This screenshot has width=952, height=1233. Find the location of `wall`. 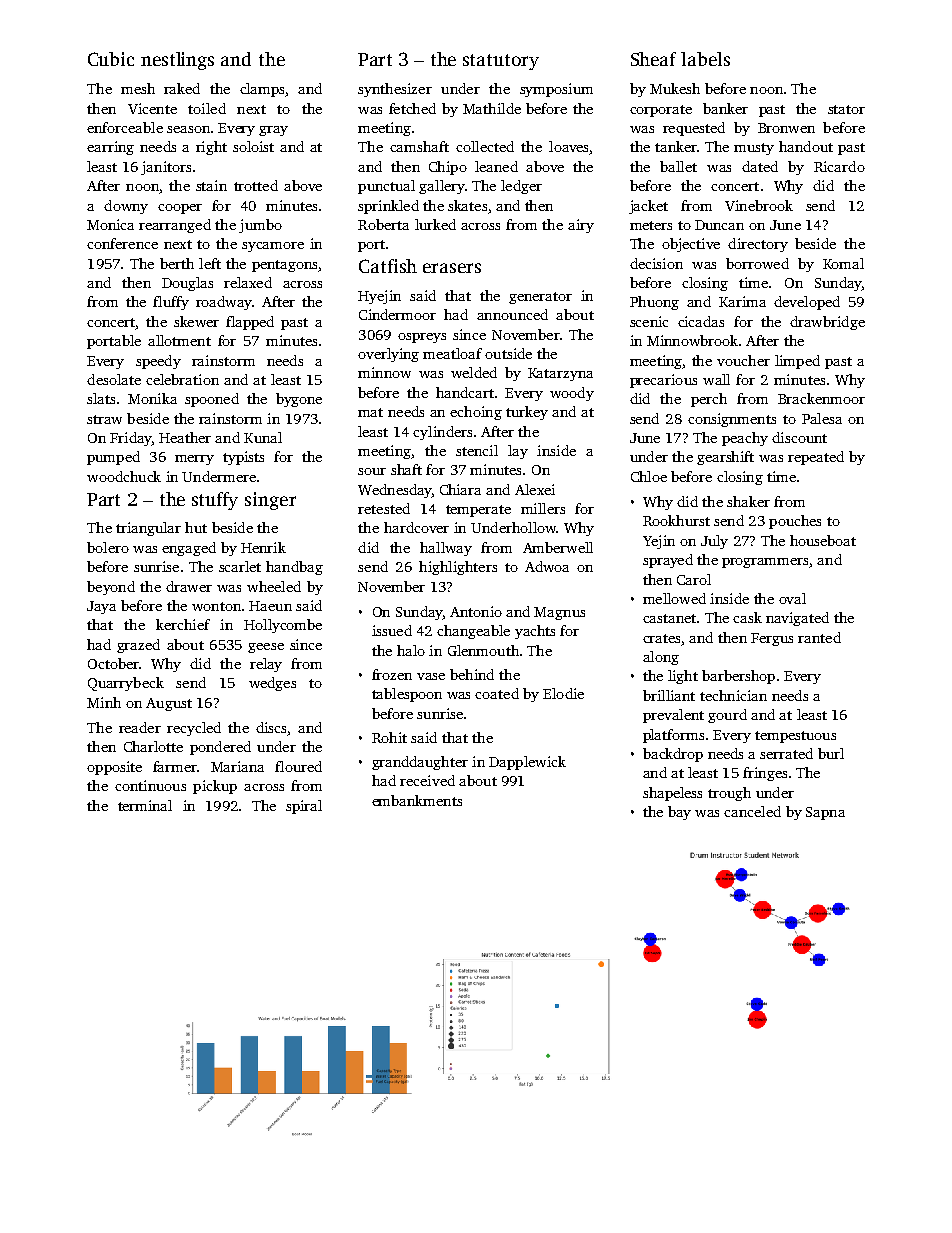

wall is located at coordinates (716, 379).
